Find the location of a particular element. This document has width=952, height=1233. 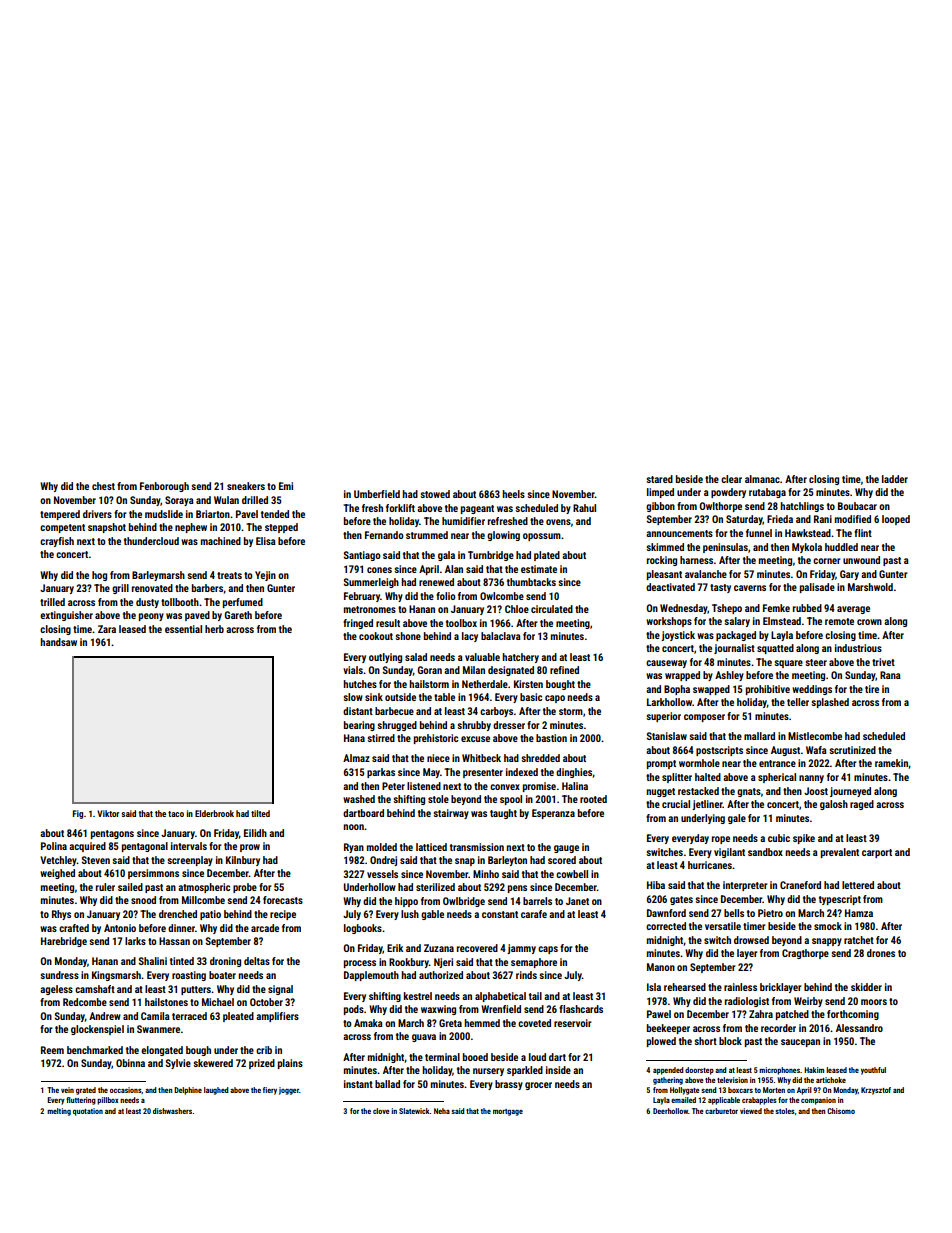

forklift is located at coordinates (400, 508).
